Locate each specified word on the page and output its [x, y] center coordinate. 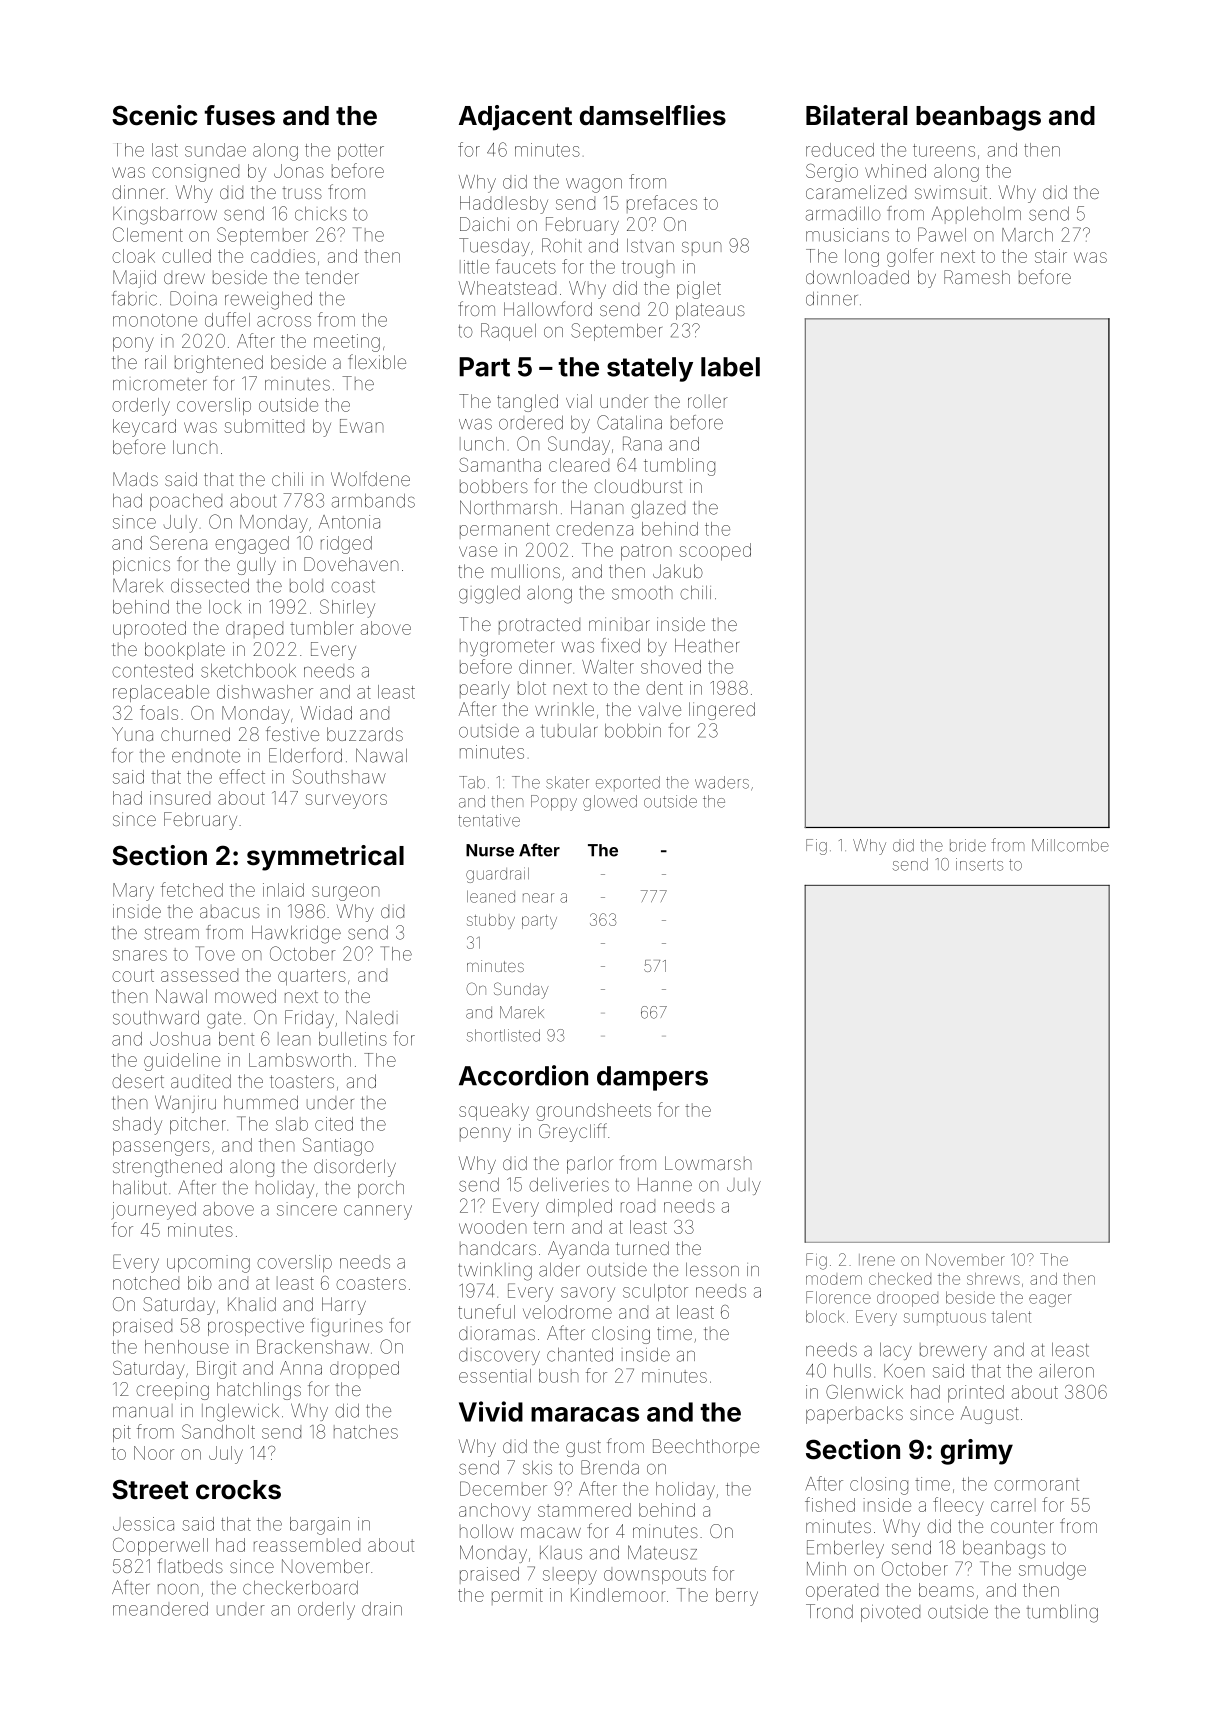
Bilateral [856, 115]
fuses [239, 115]
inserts [979, 864]
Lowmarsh [708, 1163]
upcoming [208, 1264]
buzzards [365, 734]
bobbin [633, 731]
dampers [652, 1078]
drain [382, 1609]
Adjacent [515, 118]
